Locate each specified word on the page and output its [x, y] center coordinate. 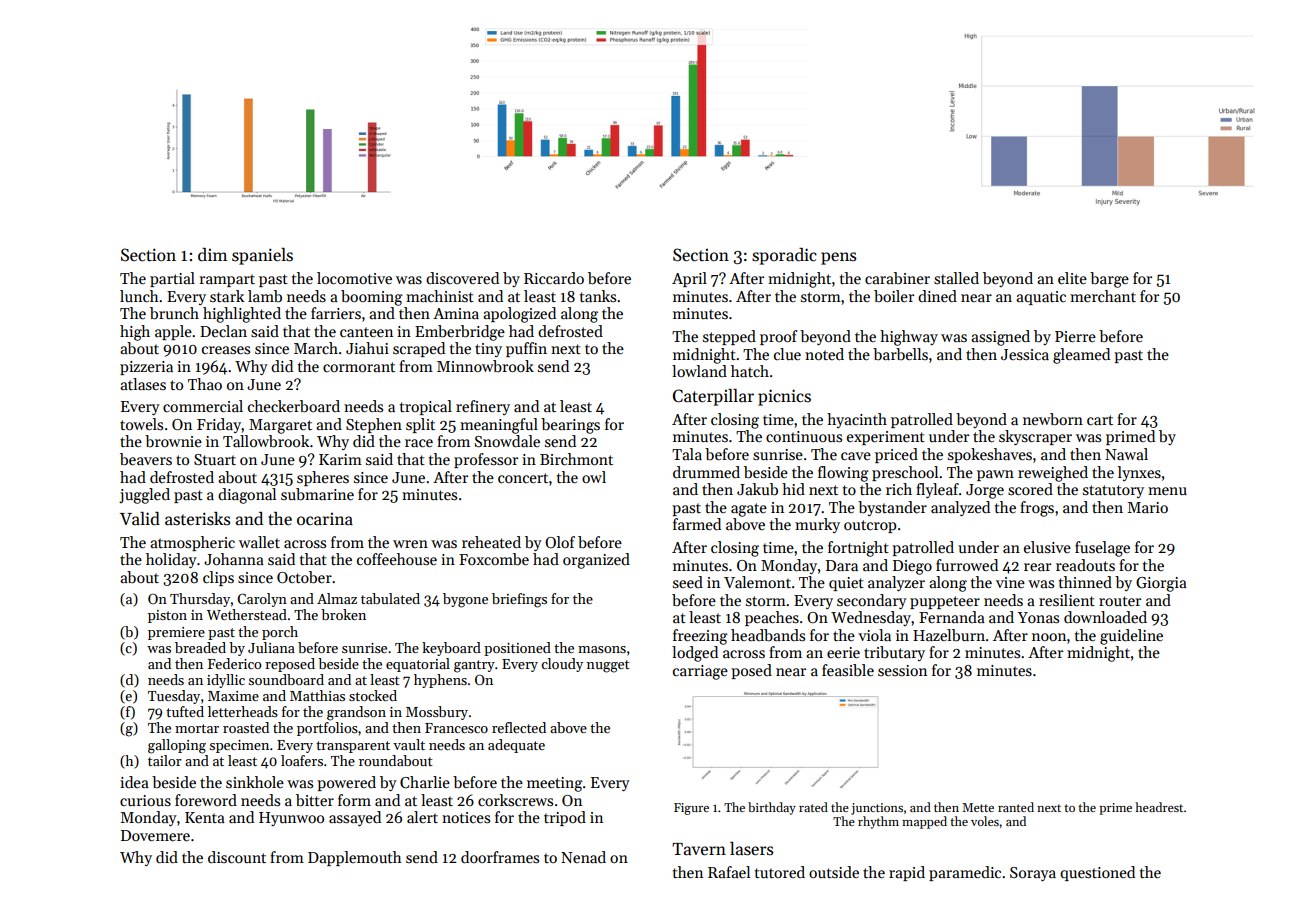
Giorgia [1161, 584]
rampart [227, 280]
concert [523, 478]
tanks [598, 296]
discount [237, 857]
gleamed [1081, 356]
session [902, 670]
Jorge [985, 491]
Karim [340, 459]
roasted [246, 727]
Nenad [583, 857]
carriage [700, 672]
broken [343, 614]
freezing [700, 637]
